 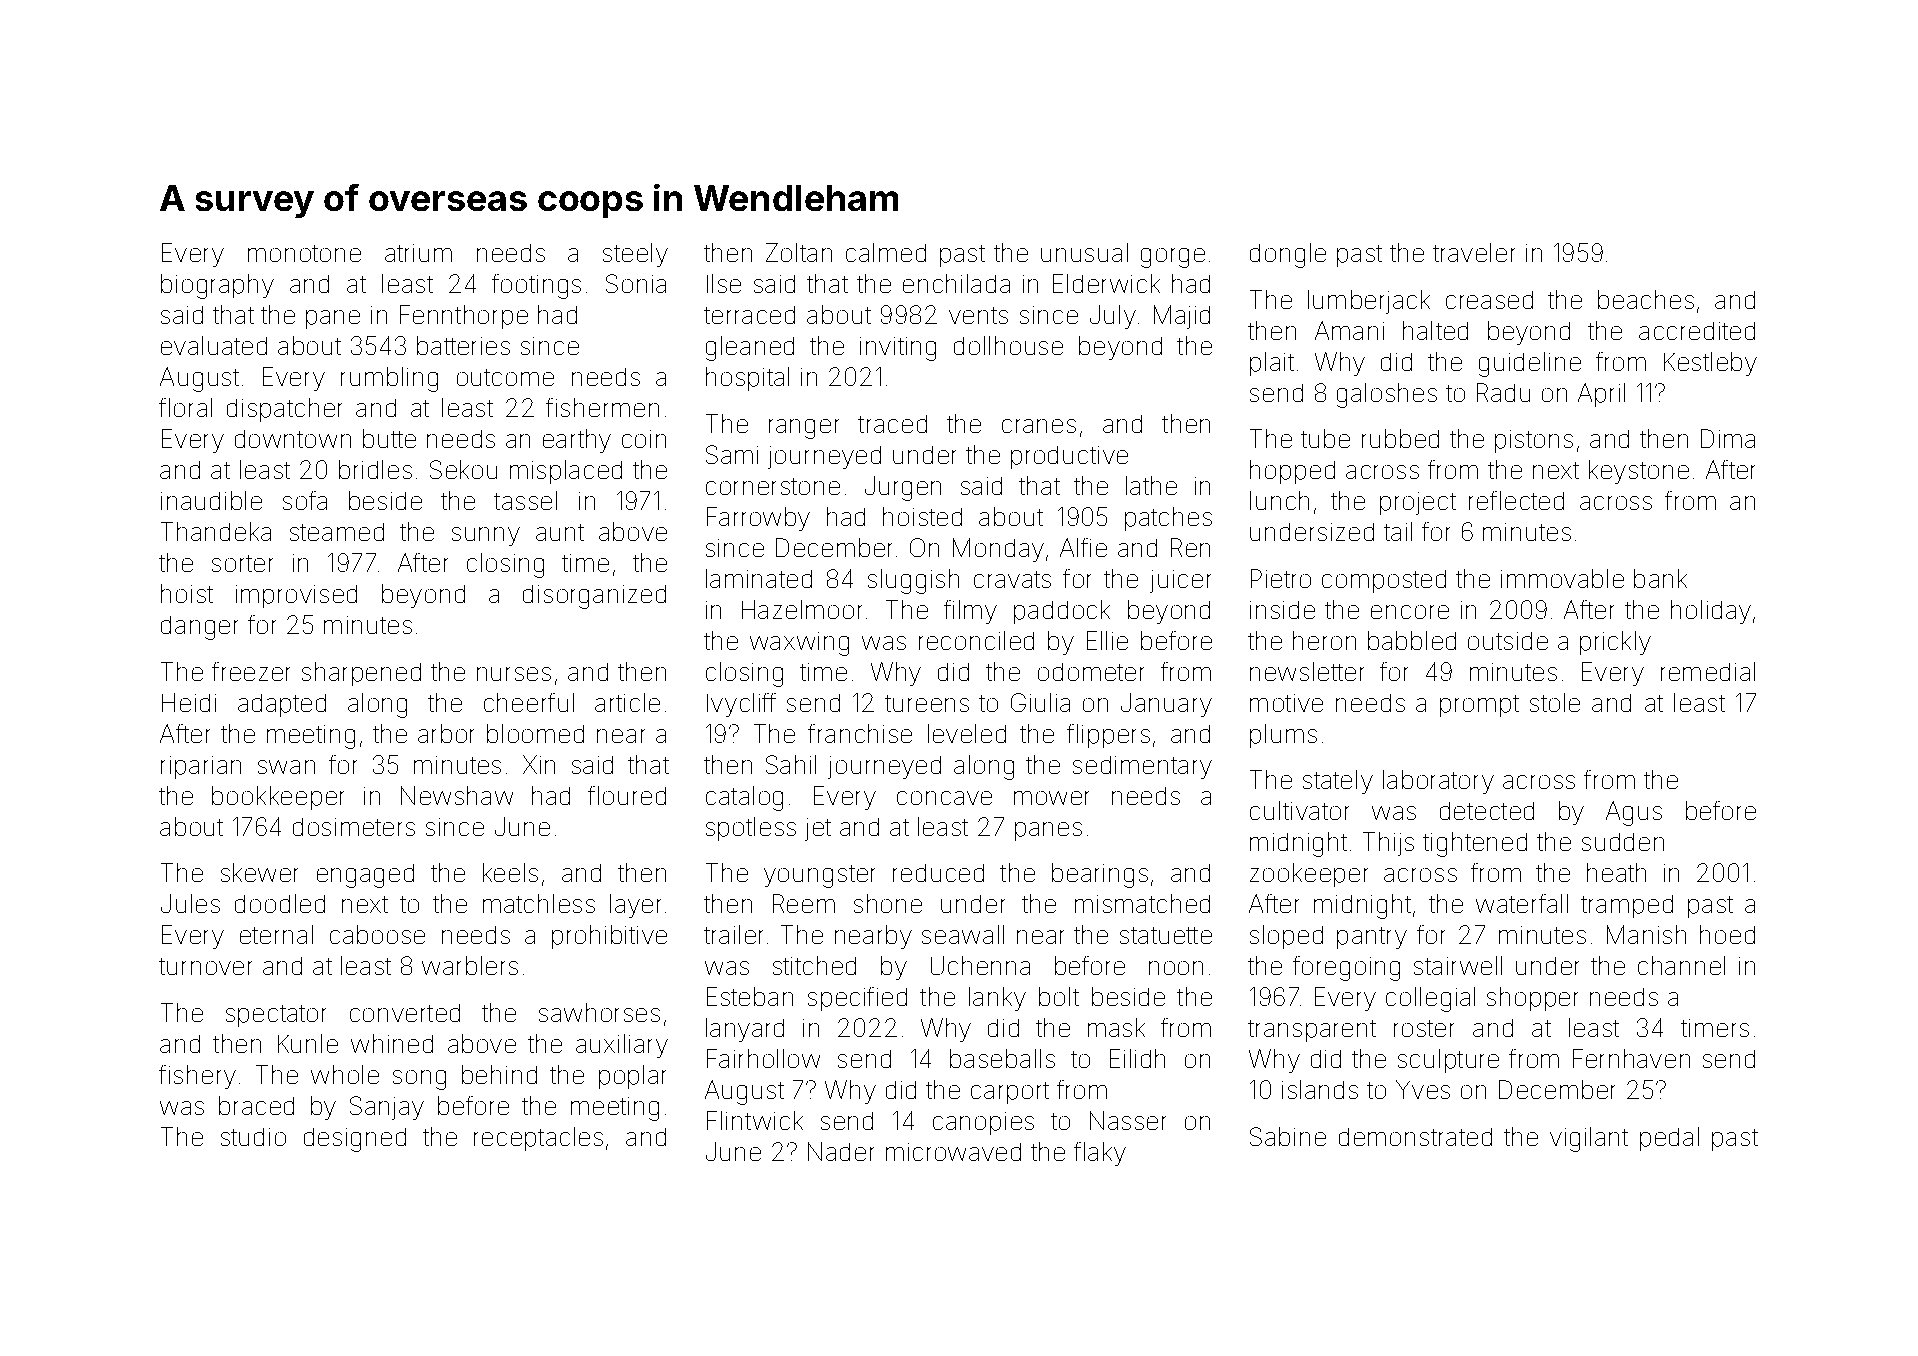 I want to click on designed, so click(x=355, y=1140).
